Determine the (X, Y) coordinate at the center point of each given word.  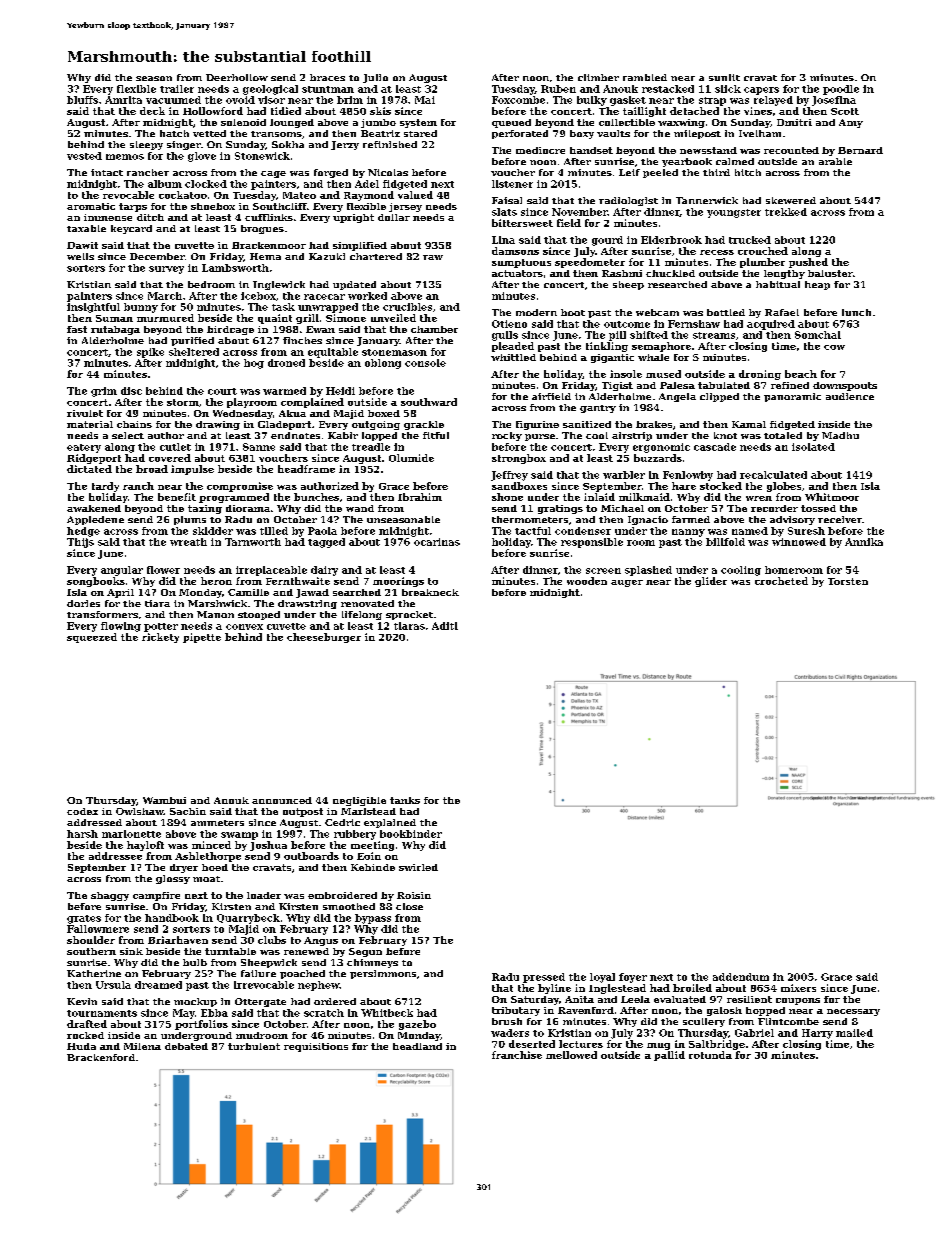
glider (711, 582)
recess (717, 252)
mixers (798, 988)
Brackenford (101, 1057)
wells (80, 256)
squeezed (92, 638)
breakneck (430, 592)
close (409, 906)
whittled (513, 357)
